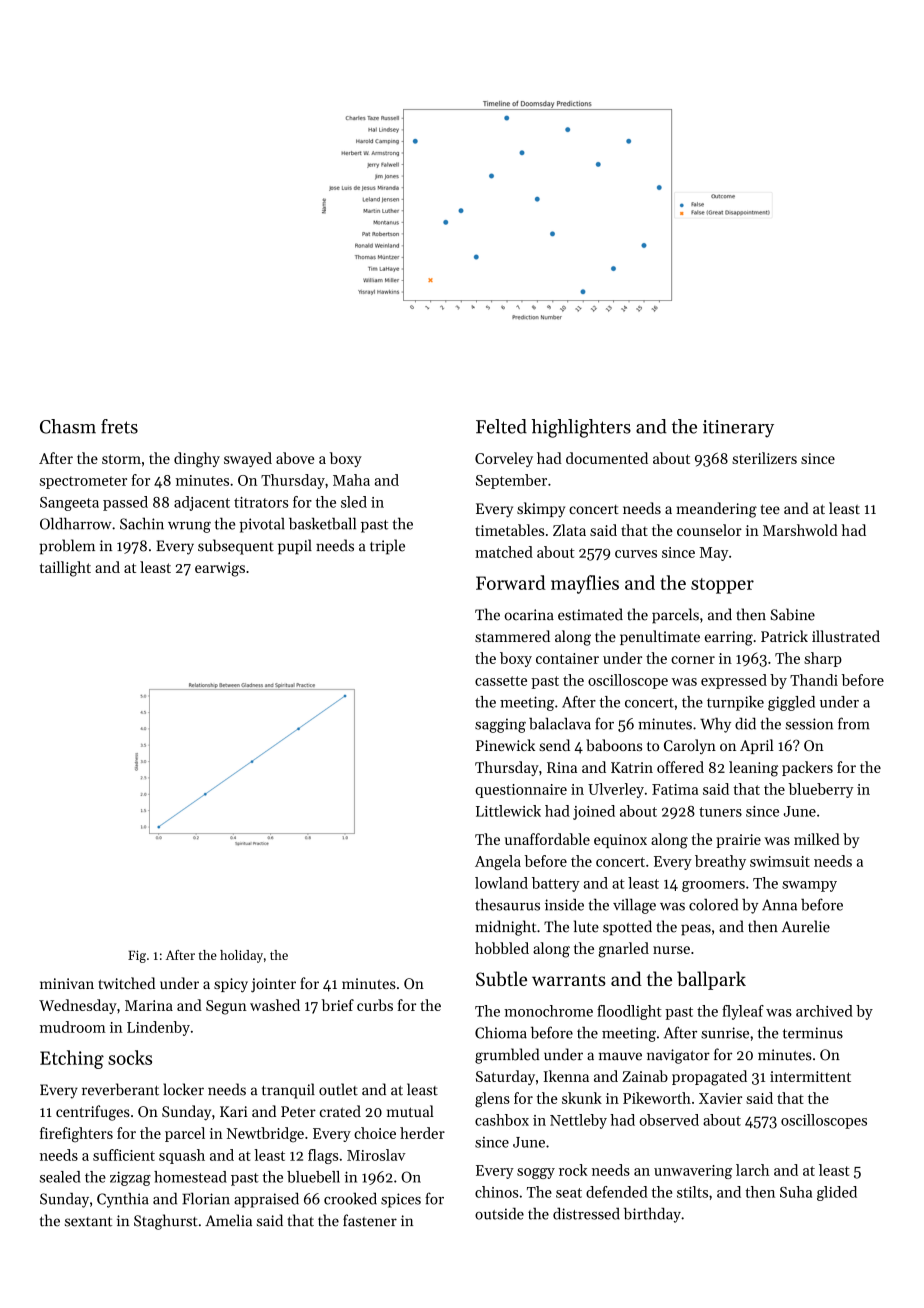 Image resolution: width=924 pixels, height=1308 pixels. I want to click on frets, so click(119, 426).
